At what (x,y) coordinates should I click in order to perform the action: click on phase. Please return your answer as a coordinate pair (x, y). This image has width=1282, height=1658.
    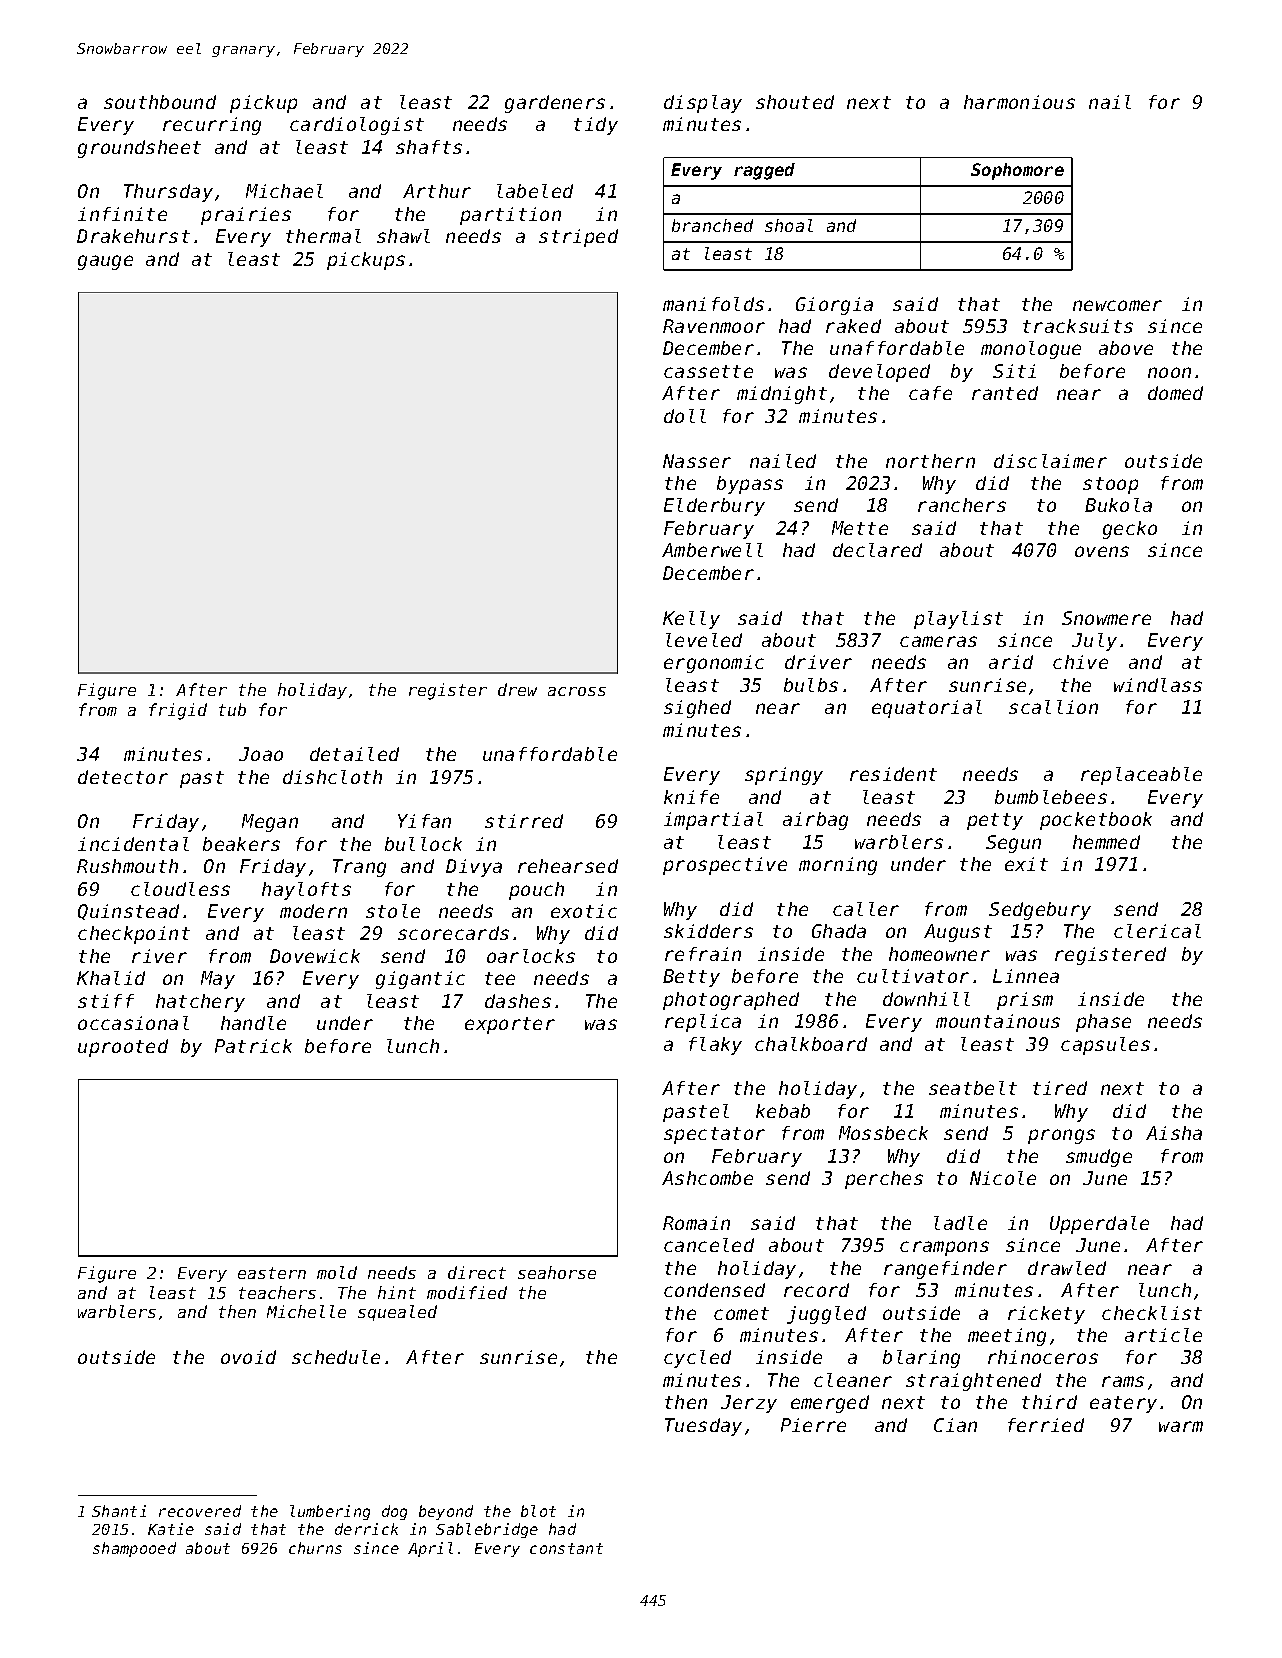
    Looking at the image, I should click on (1103, 1023).
